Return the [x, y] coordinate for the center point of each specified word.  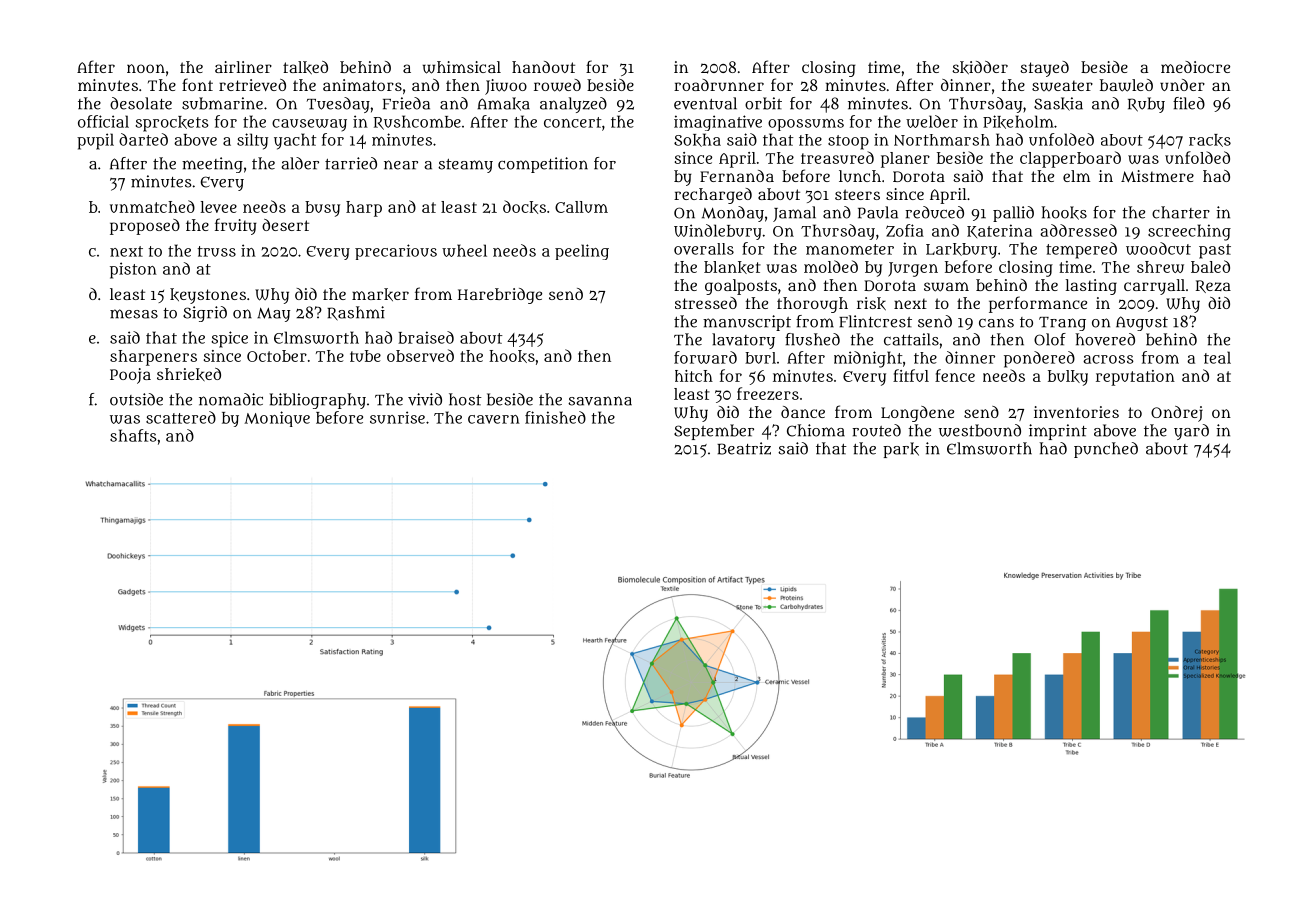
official [103, 121]
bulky [1068, 378]
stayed [1044, 69]
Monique [277, 419]
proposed [145, 227]
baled [1210, 266]
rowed [557, 85]
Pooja [130, 376]
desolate [141, 103]
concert [573, 122]
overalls [704, 249]
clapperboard [1070, 159]
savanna [600, 401]
